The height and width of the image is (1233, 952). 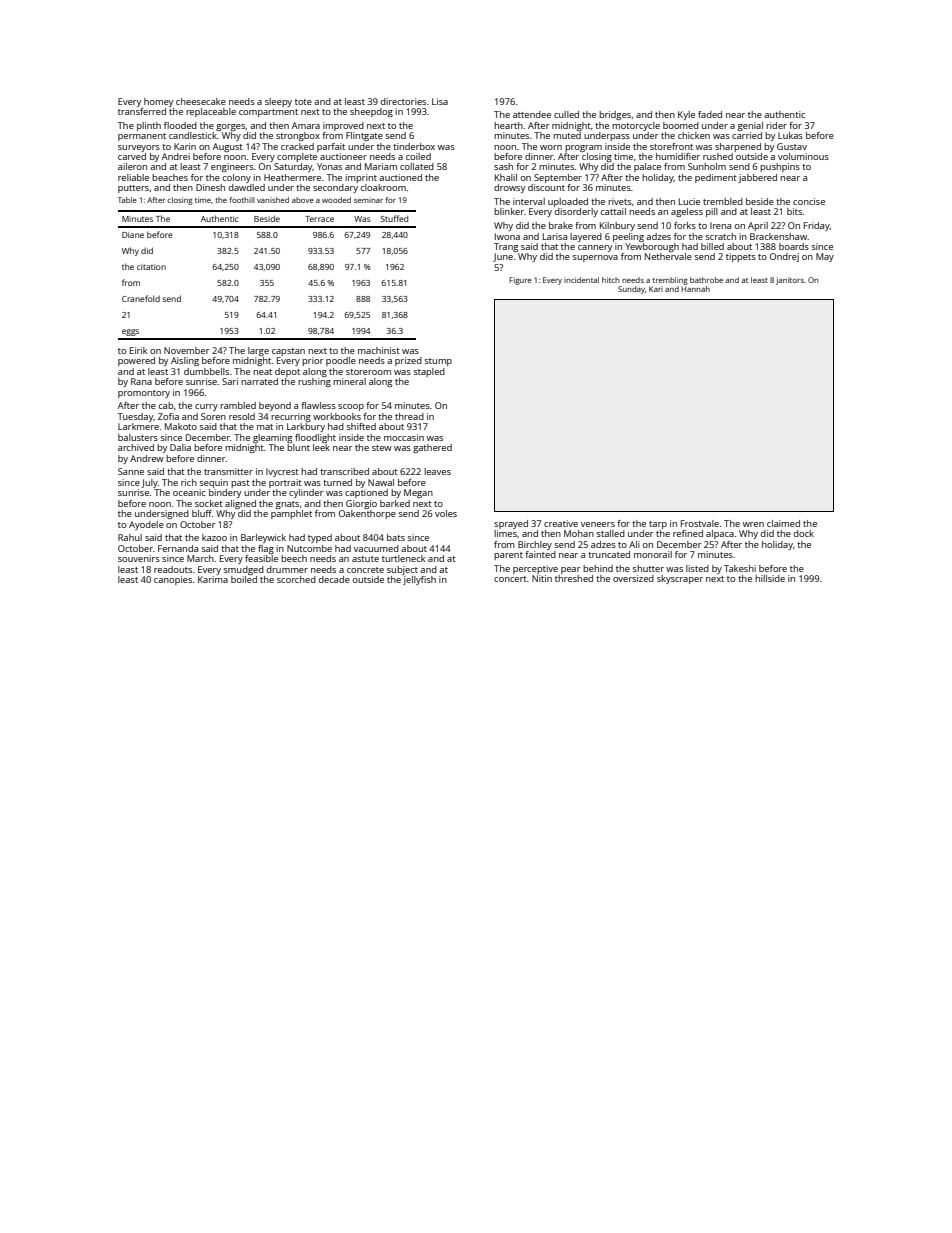 What do you see at coordinates (211, 112) in the image?
I see `replaceable` at bounding box center [211, 112].
